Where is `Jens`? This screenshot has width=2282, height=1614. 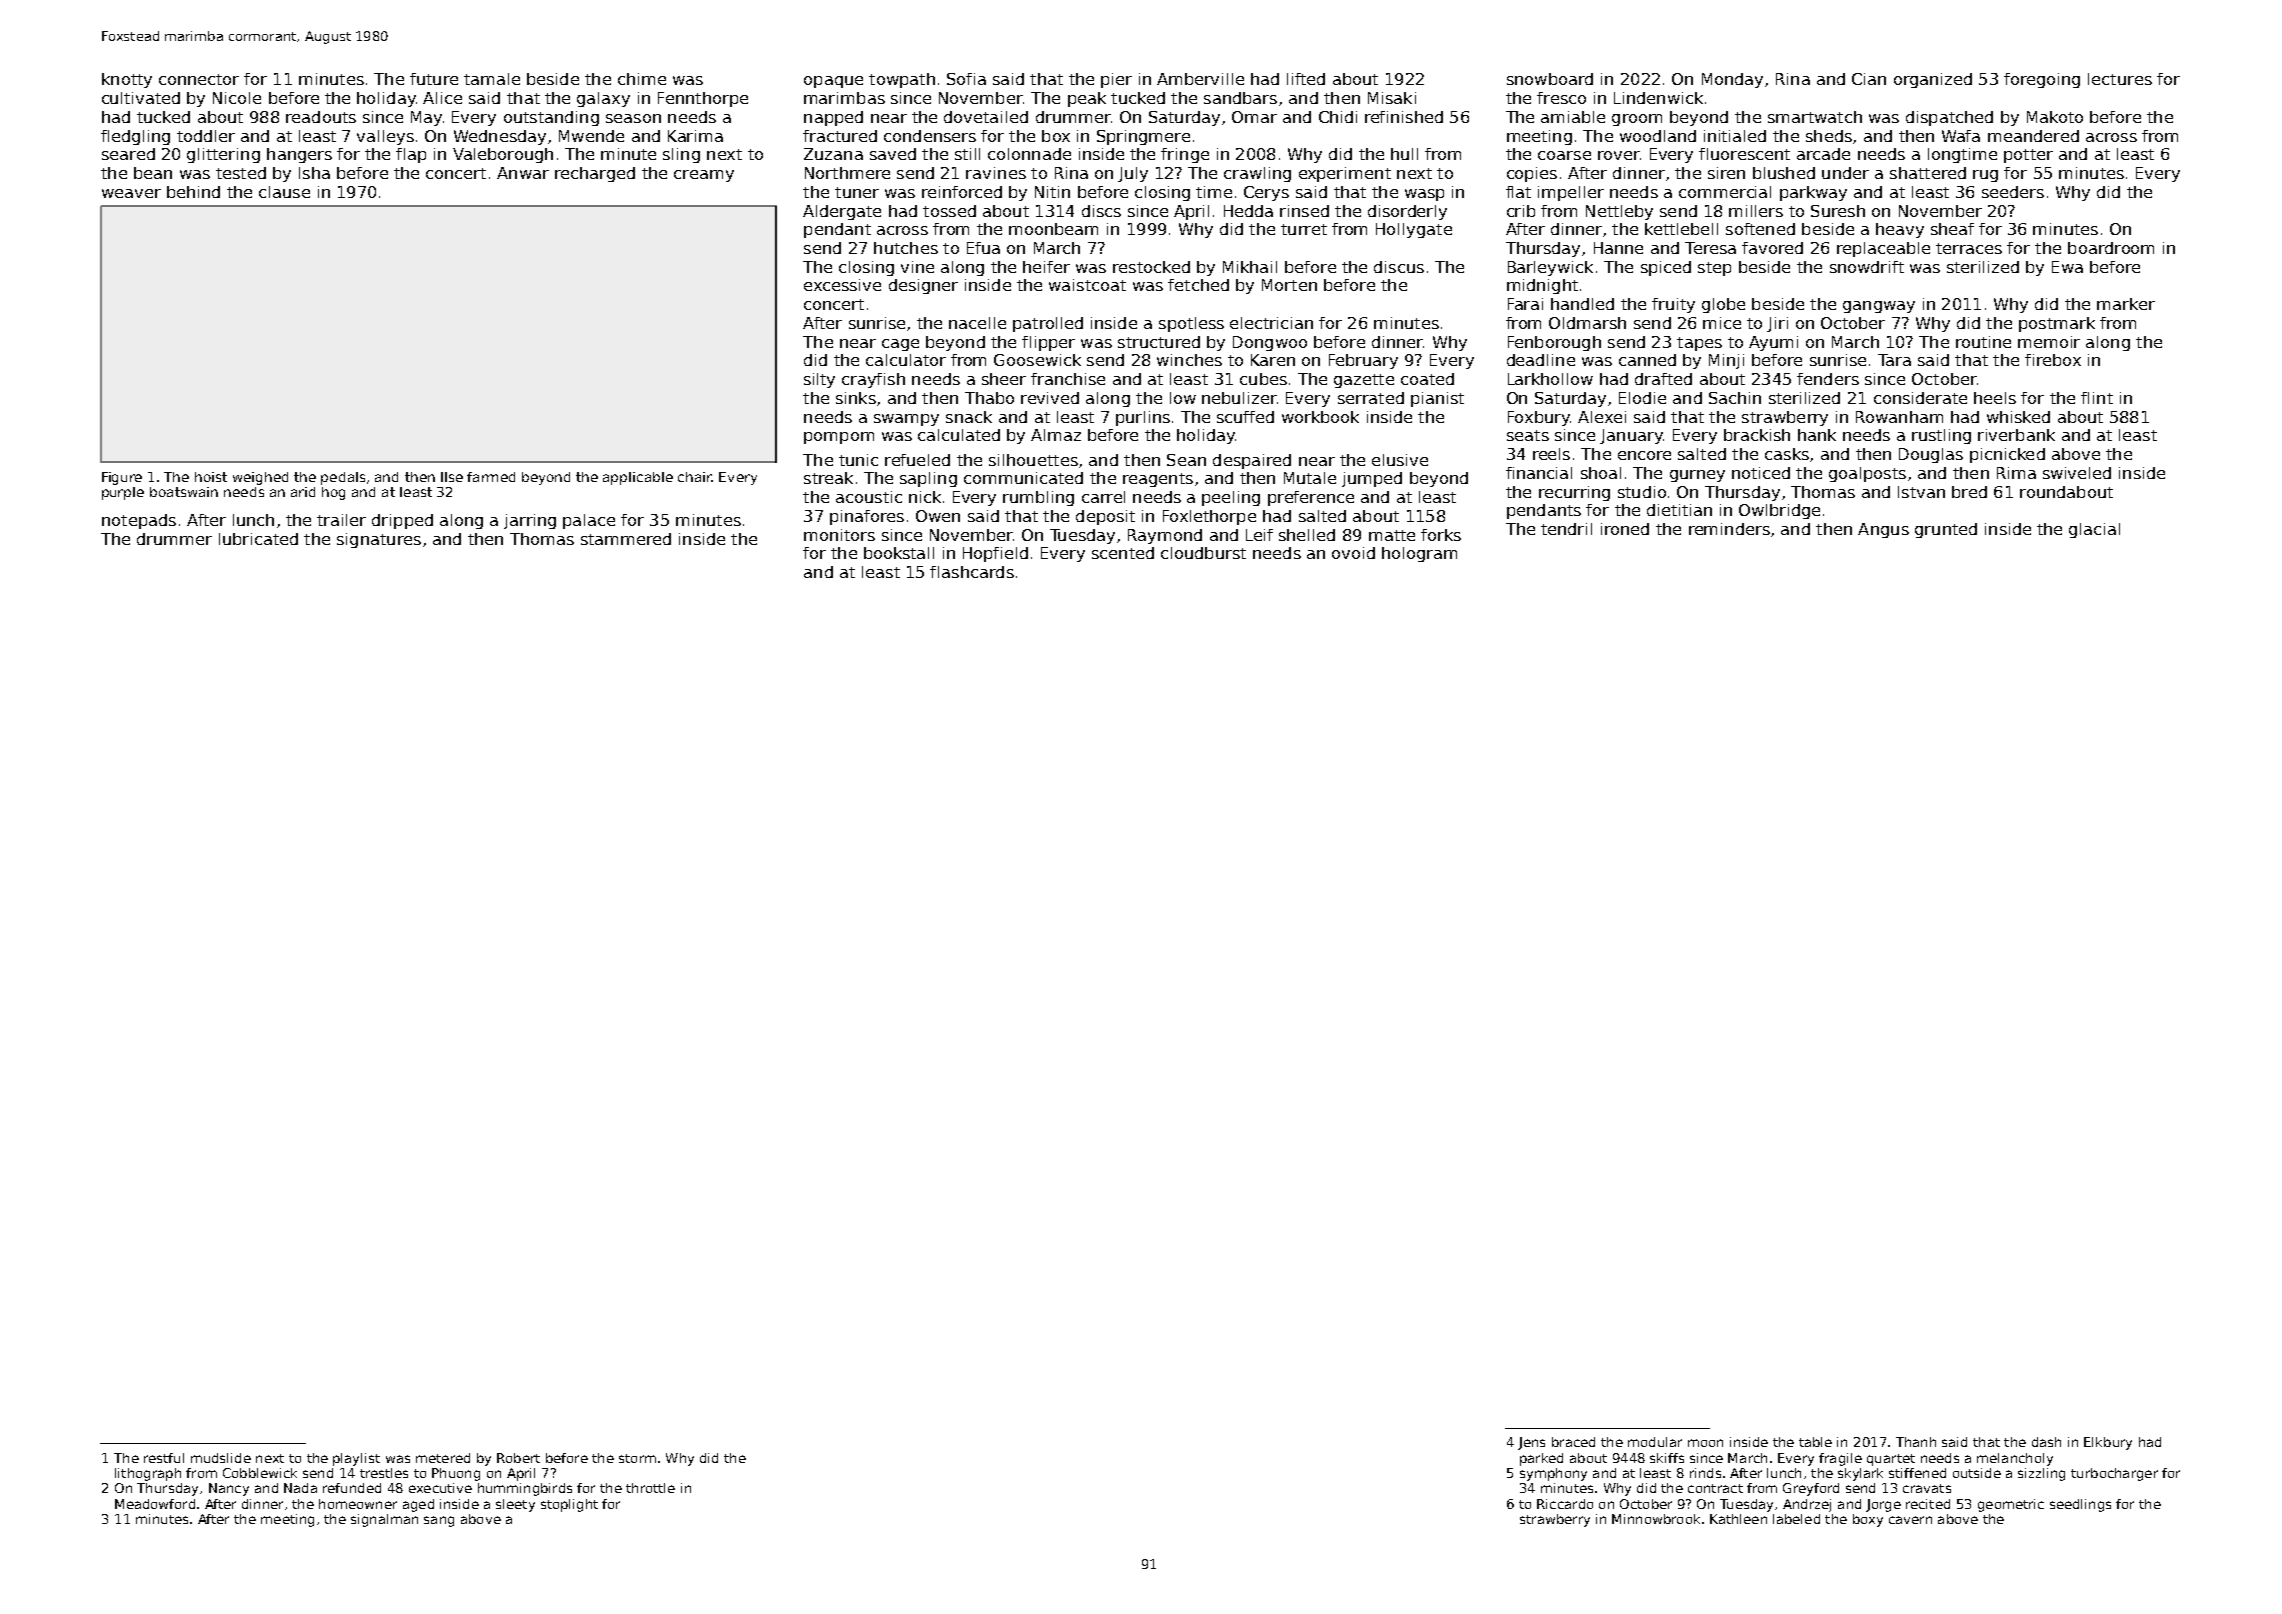
Jens is located at coordinates (1531, 1443).
